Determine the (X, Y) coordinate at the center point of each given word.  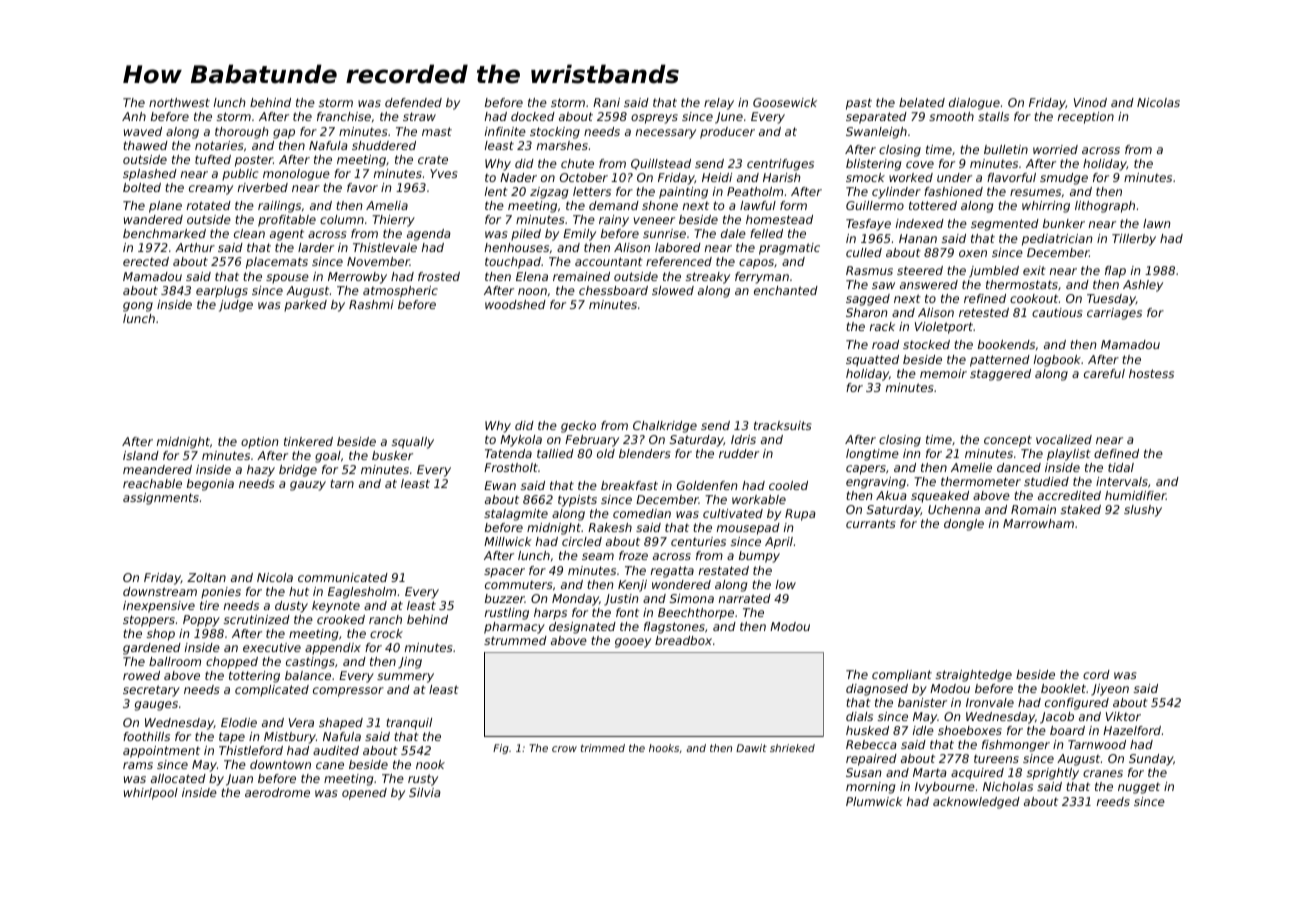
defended (413, 102)
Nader (518, 177)
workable (759, 499)
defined (1116, 453)
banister (922, 702)
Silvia (425, 792)
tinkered (308, 441)
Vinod (1090, 102)
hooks (664, 748)
